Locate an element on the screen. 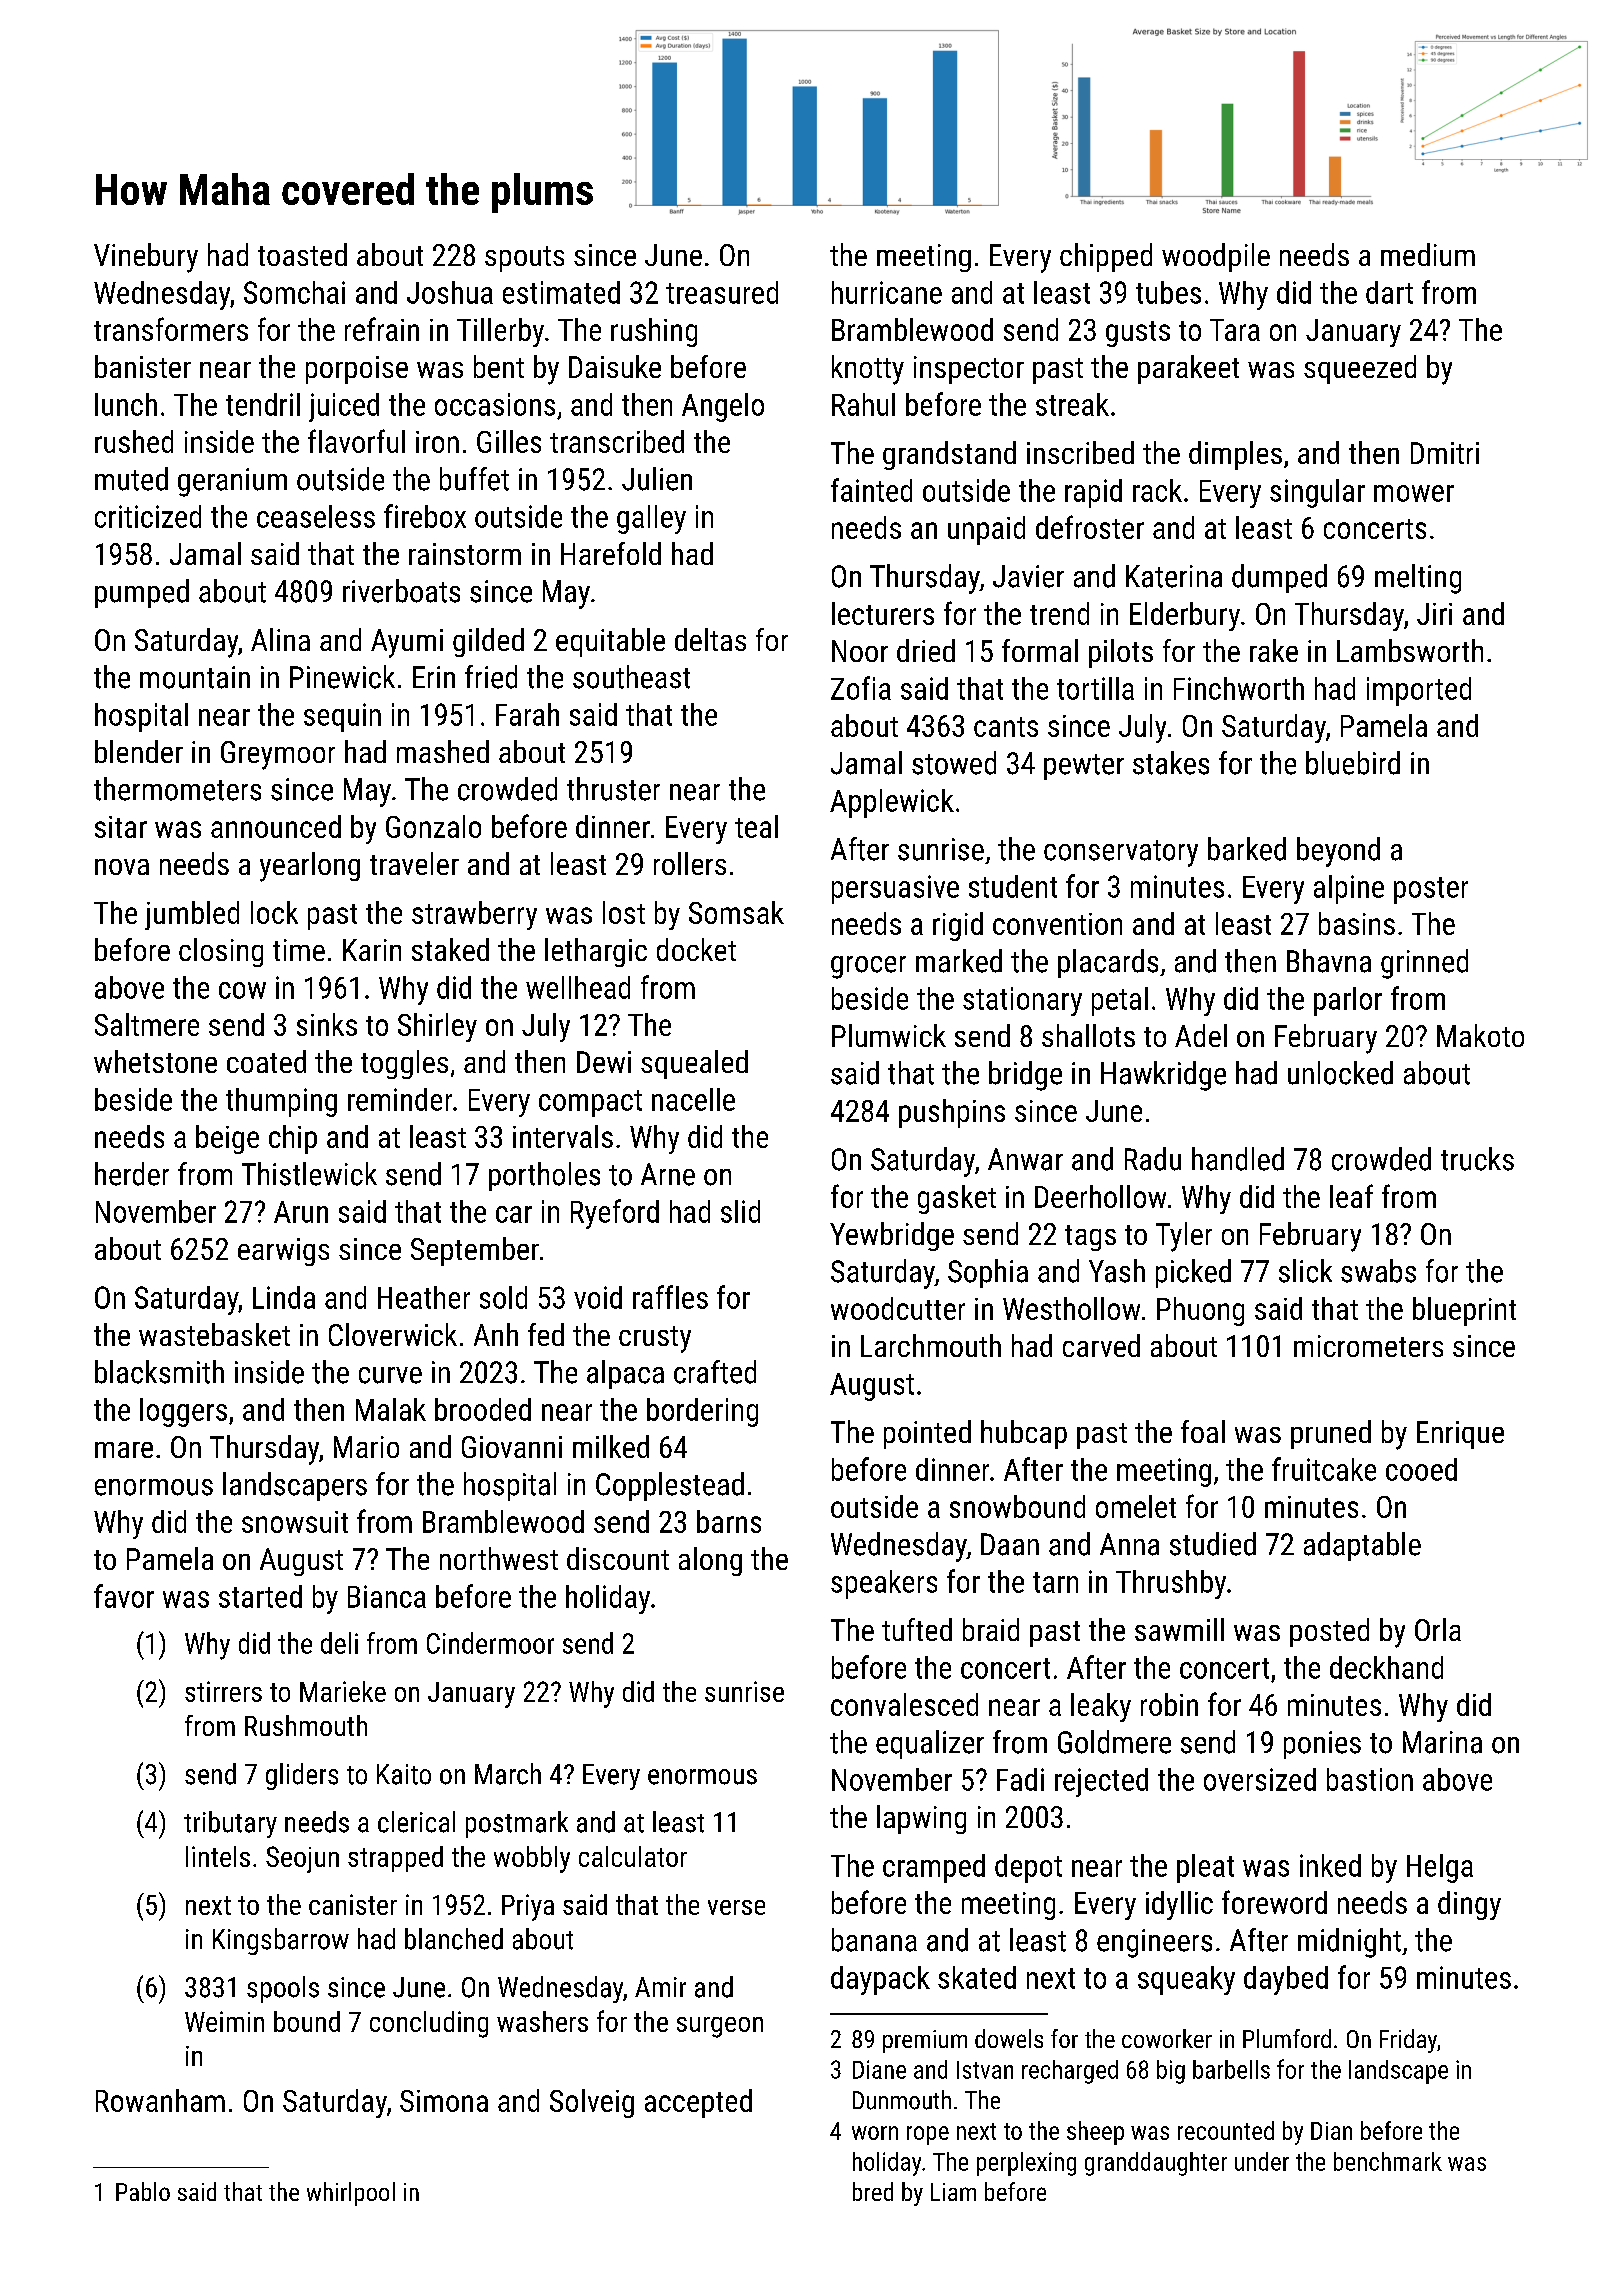  favor is located at coordinates (124, 1596).
